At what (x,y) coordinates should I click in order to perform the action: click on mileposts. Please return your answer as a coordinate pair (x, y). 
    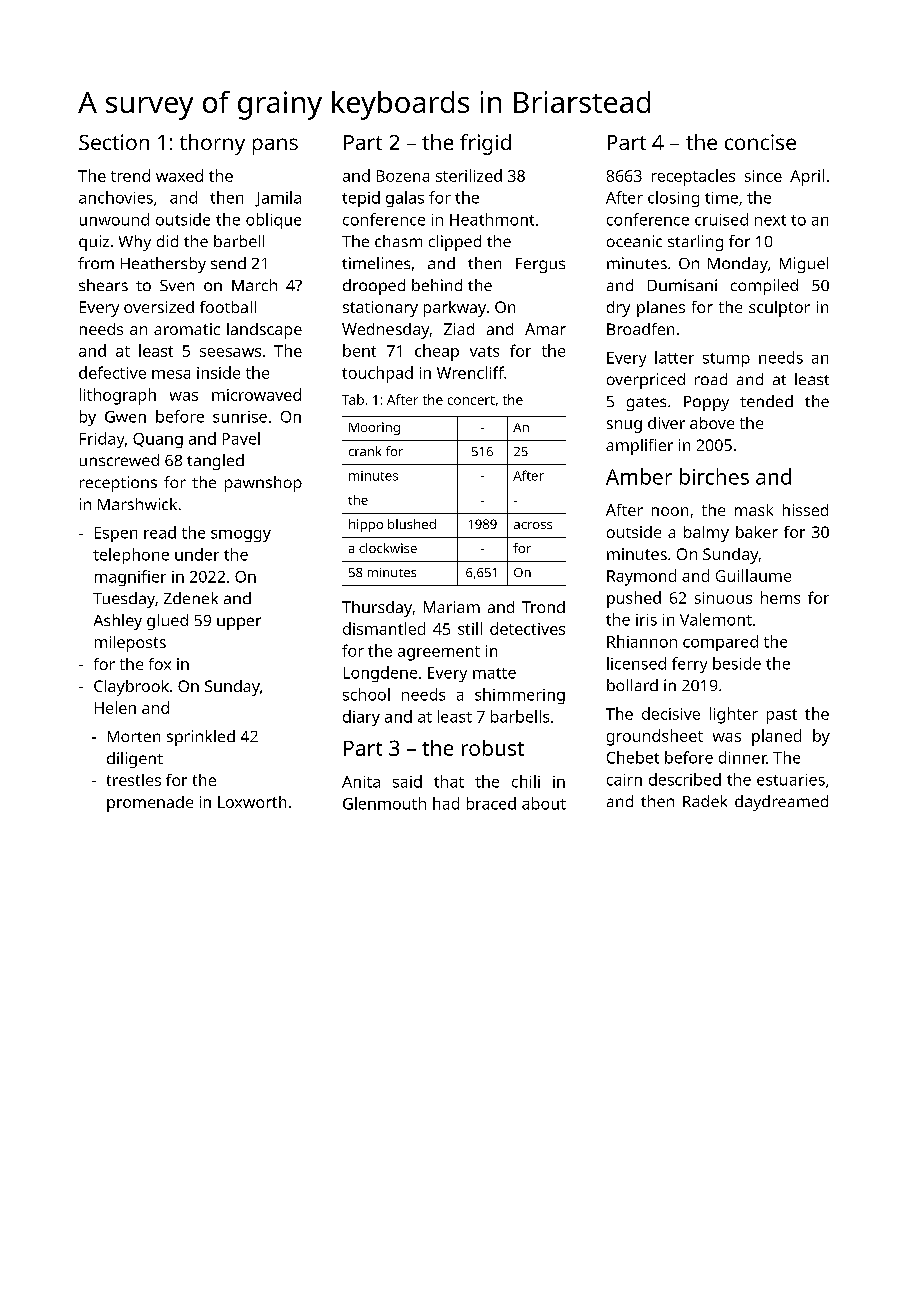
    Looking at the image, I should click on (130, 644).
